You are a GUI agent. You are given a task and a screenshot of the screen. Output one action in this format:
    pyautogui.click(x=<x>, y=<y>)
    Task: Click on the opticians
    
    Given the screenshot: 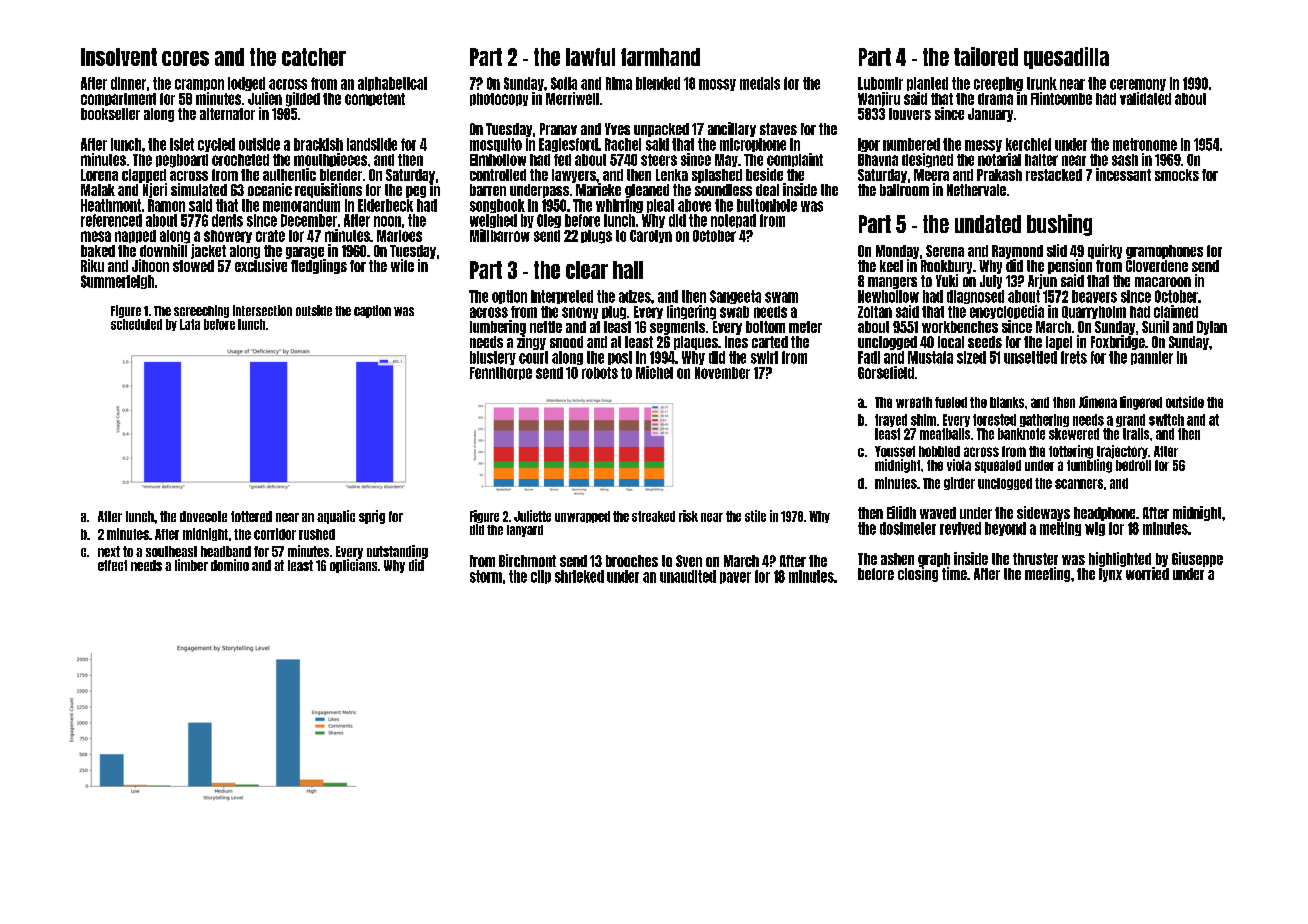 What is the action you would take?
    pyautogui.click(x=353, y=566)
